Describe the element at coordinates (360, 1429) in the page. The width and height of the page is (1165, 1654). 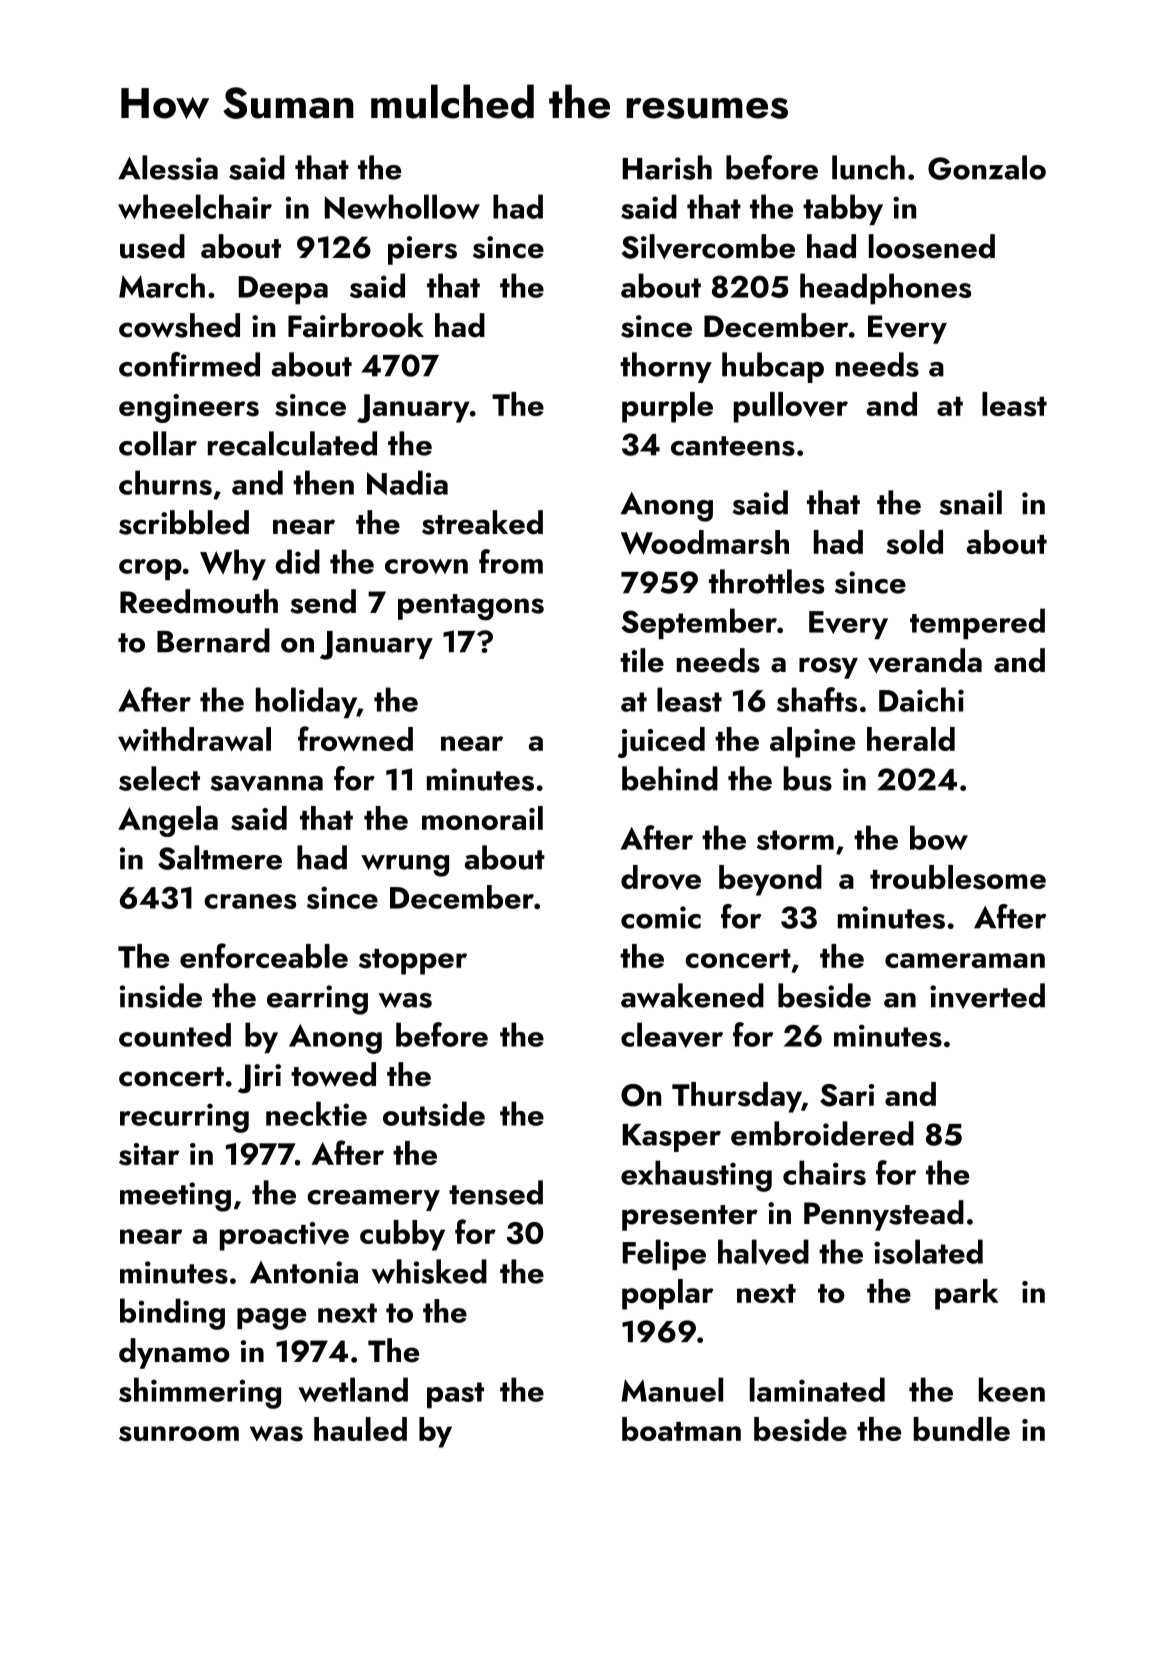
I see `hauled` at that location.
